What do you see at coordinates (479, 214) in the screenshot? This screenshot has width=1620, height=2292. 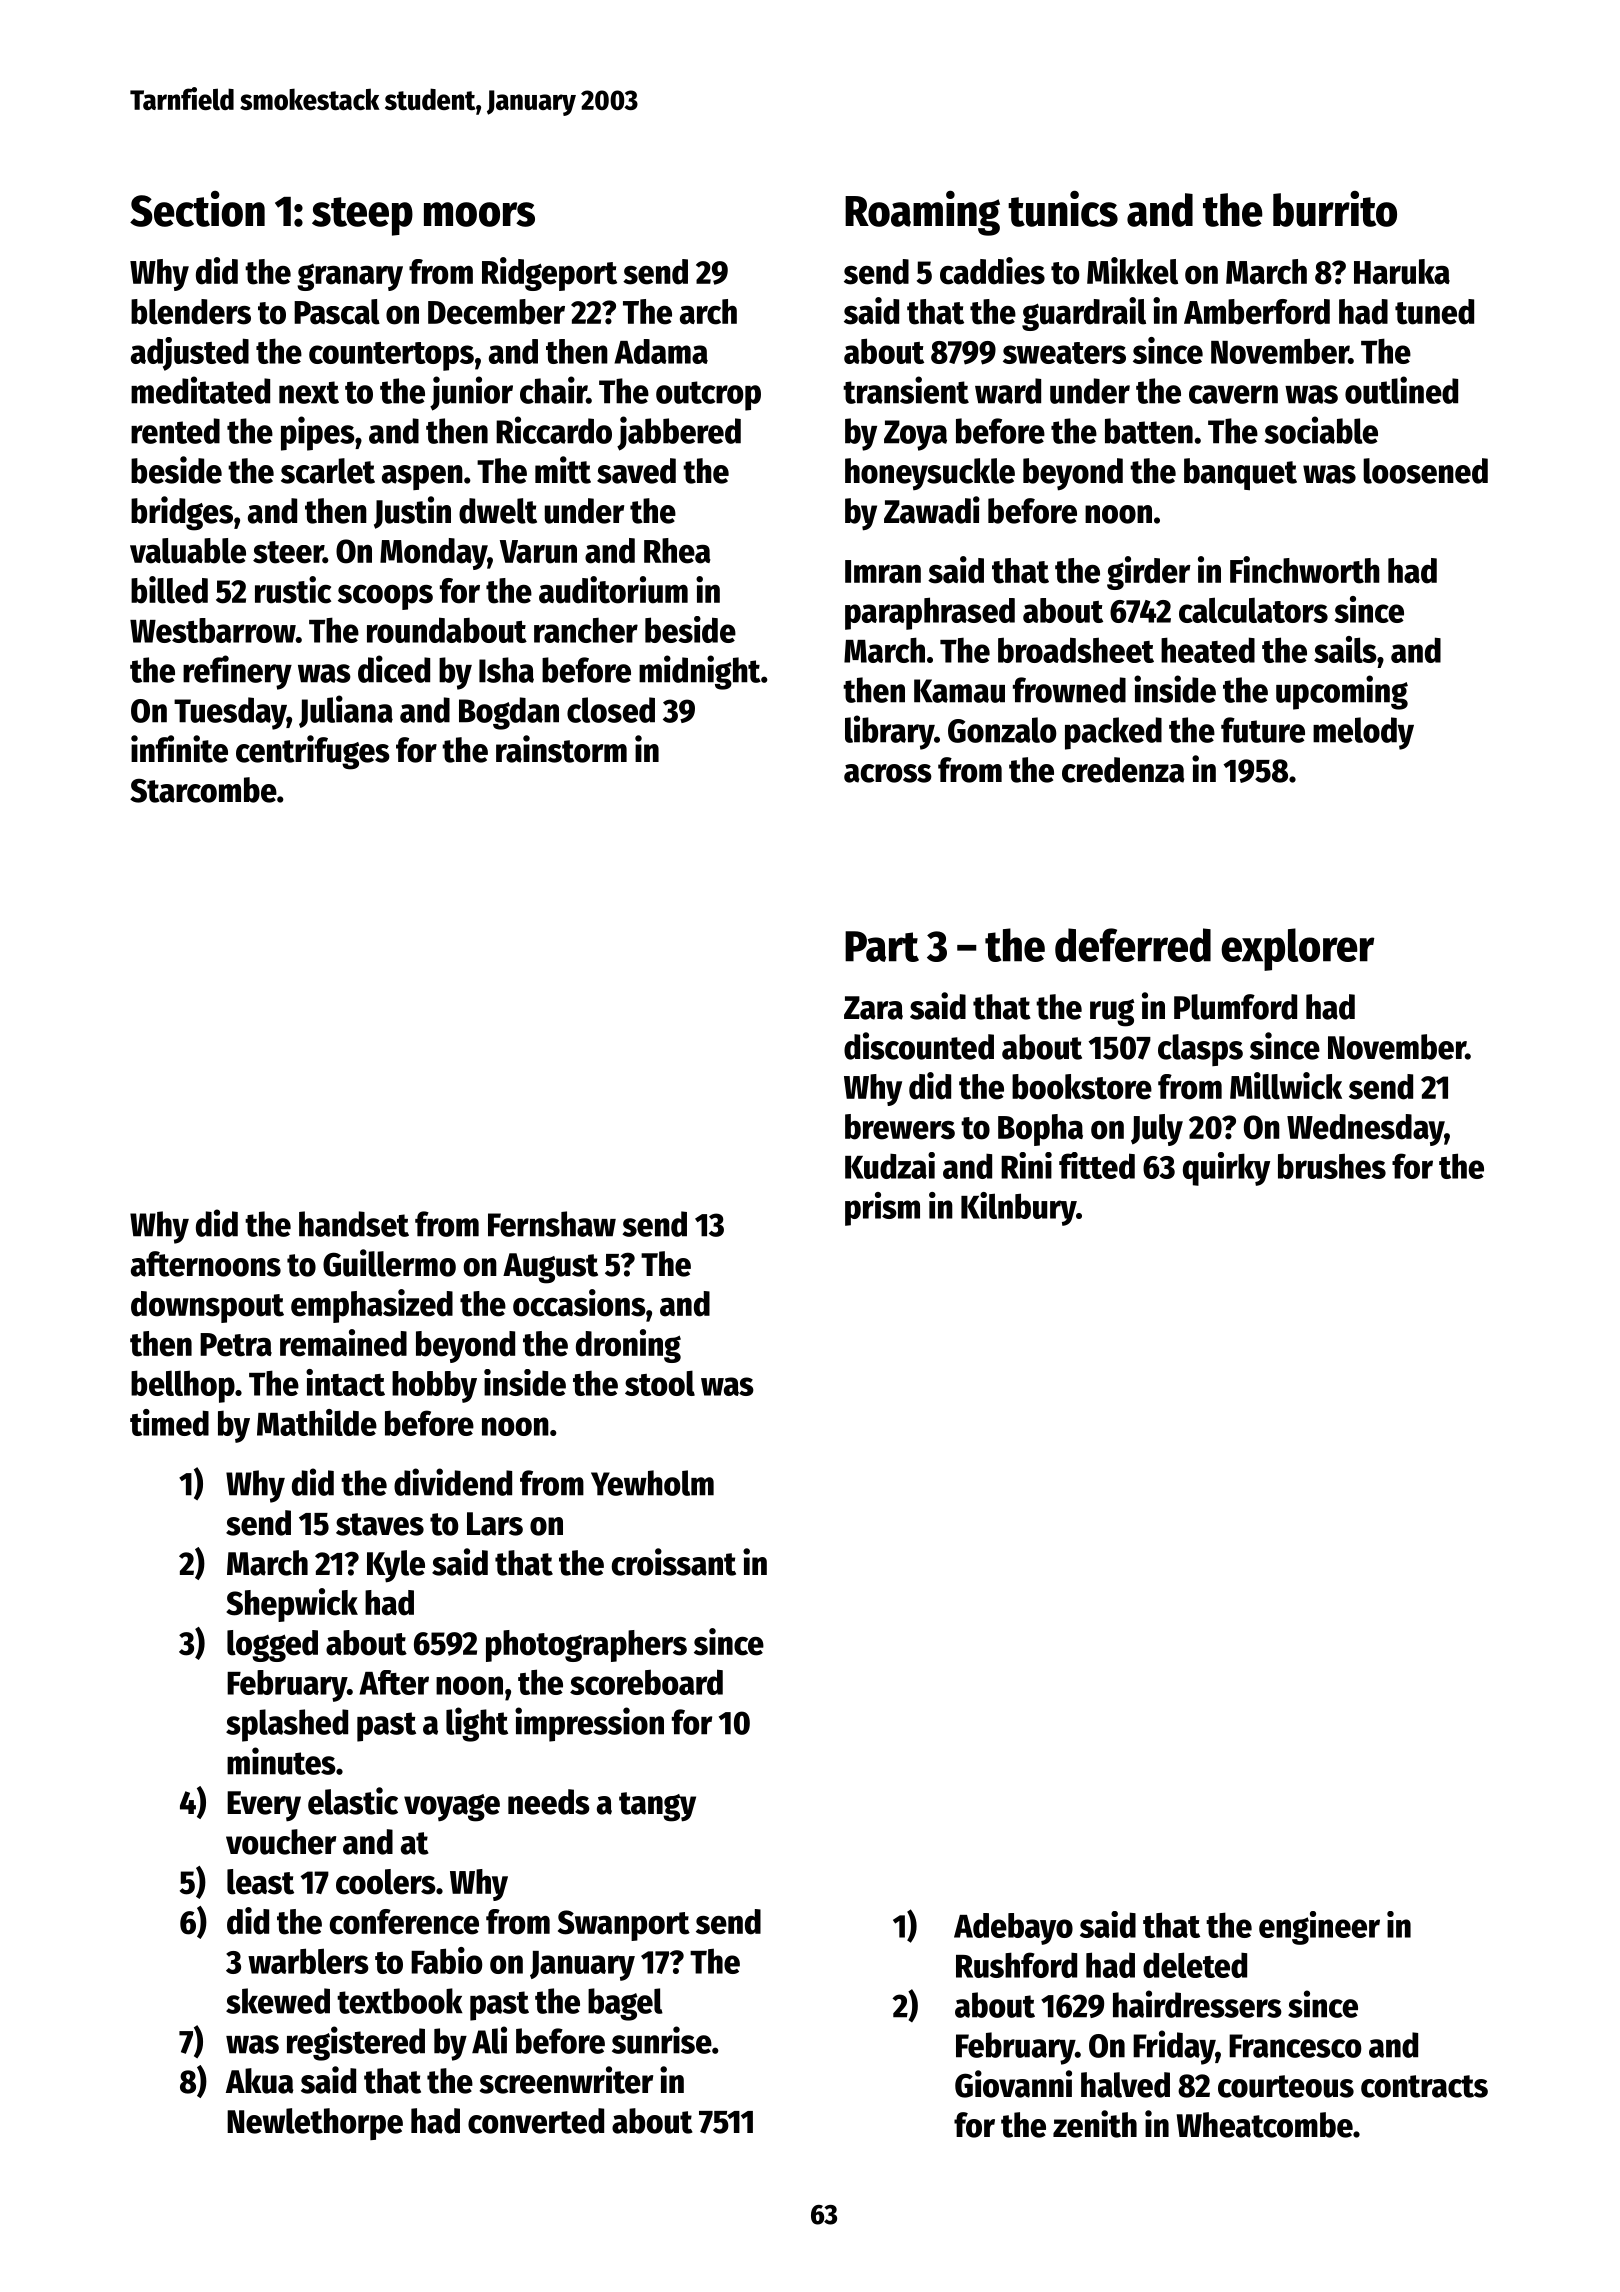 I see `moors` at bounding box center [479, 214].
